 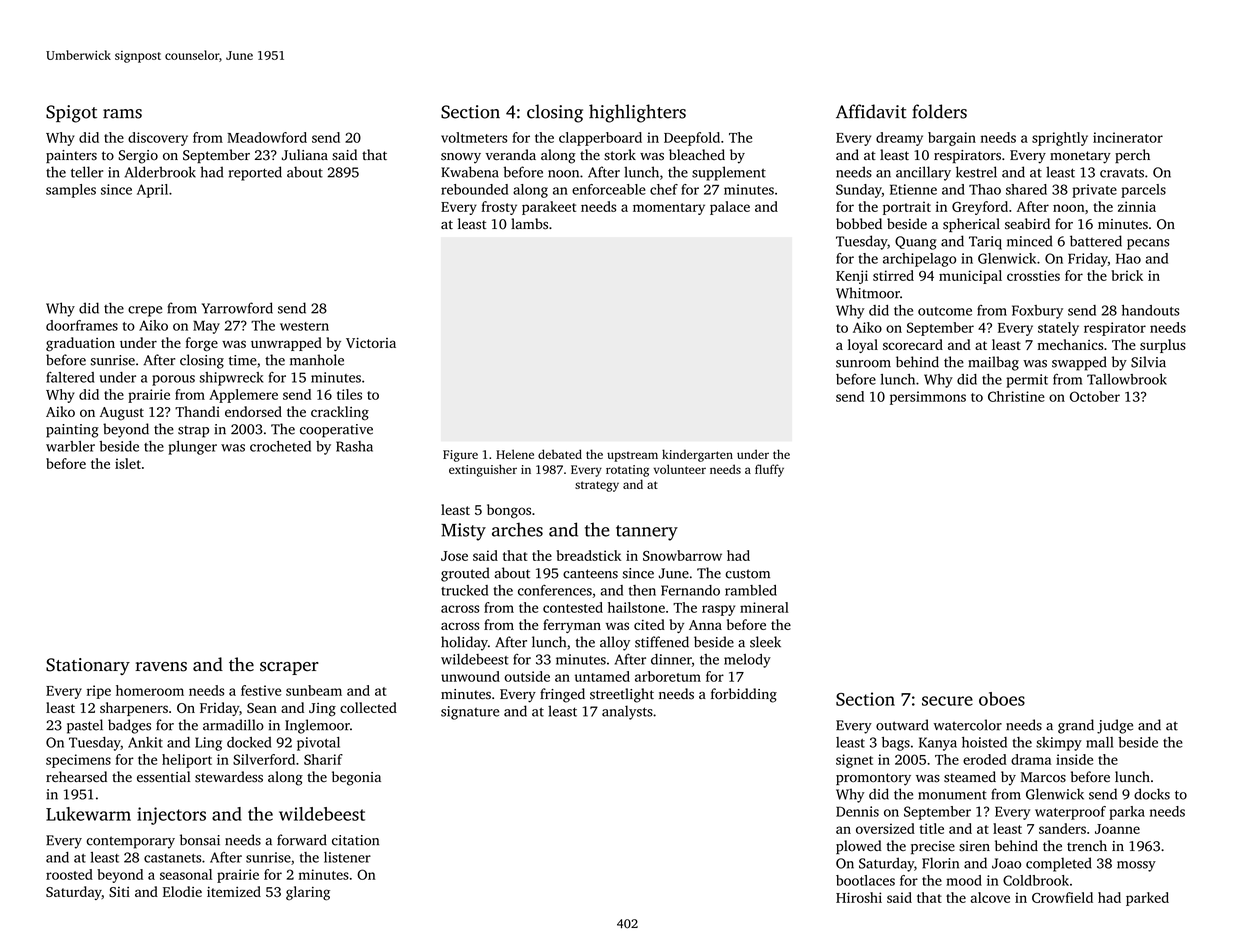 What do you see at coordinates (371, 343) in the image?
I see `Victoria` at bounding box center [371, 343].
